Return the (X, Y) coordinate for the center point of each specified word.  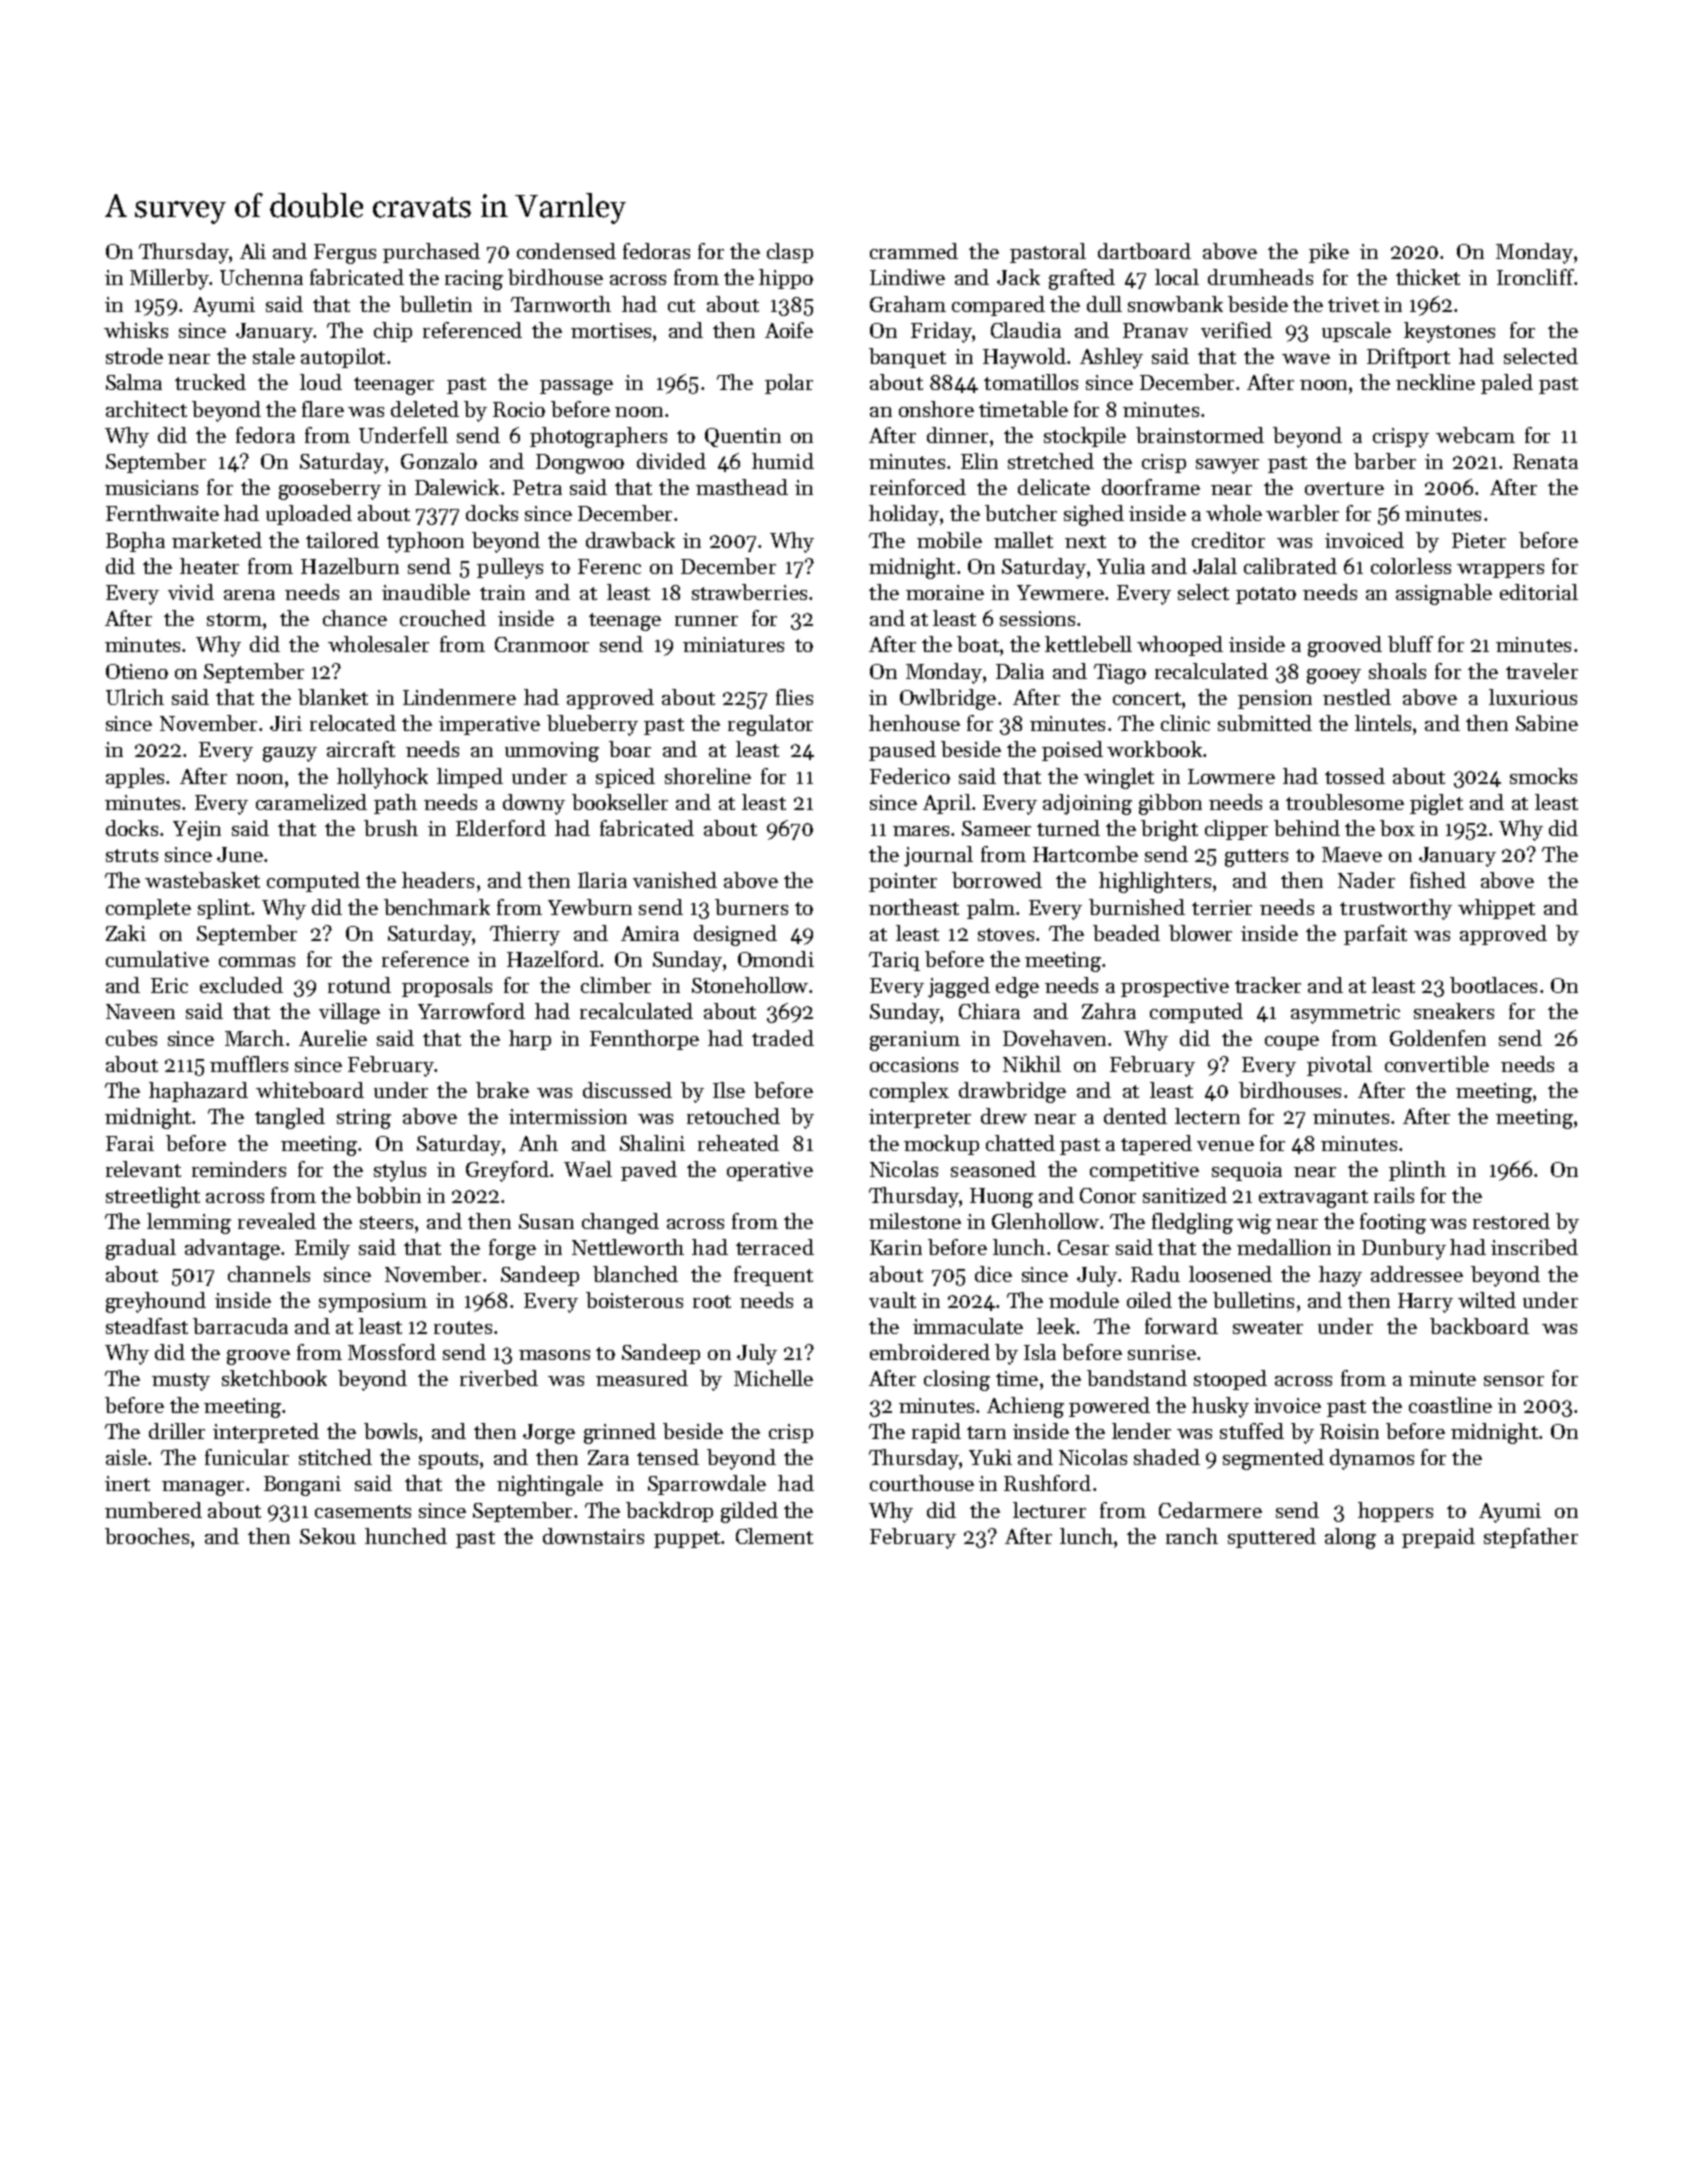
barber (1385, 461)
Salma (134, 382)
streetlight (153, 1197)
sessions (1037, 618)
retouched (733, 1116)
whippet (1496, 909)
